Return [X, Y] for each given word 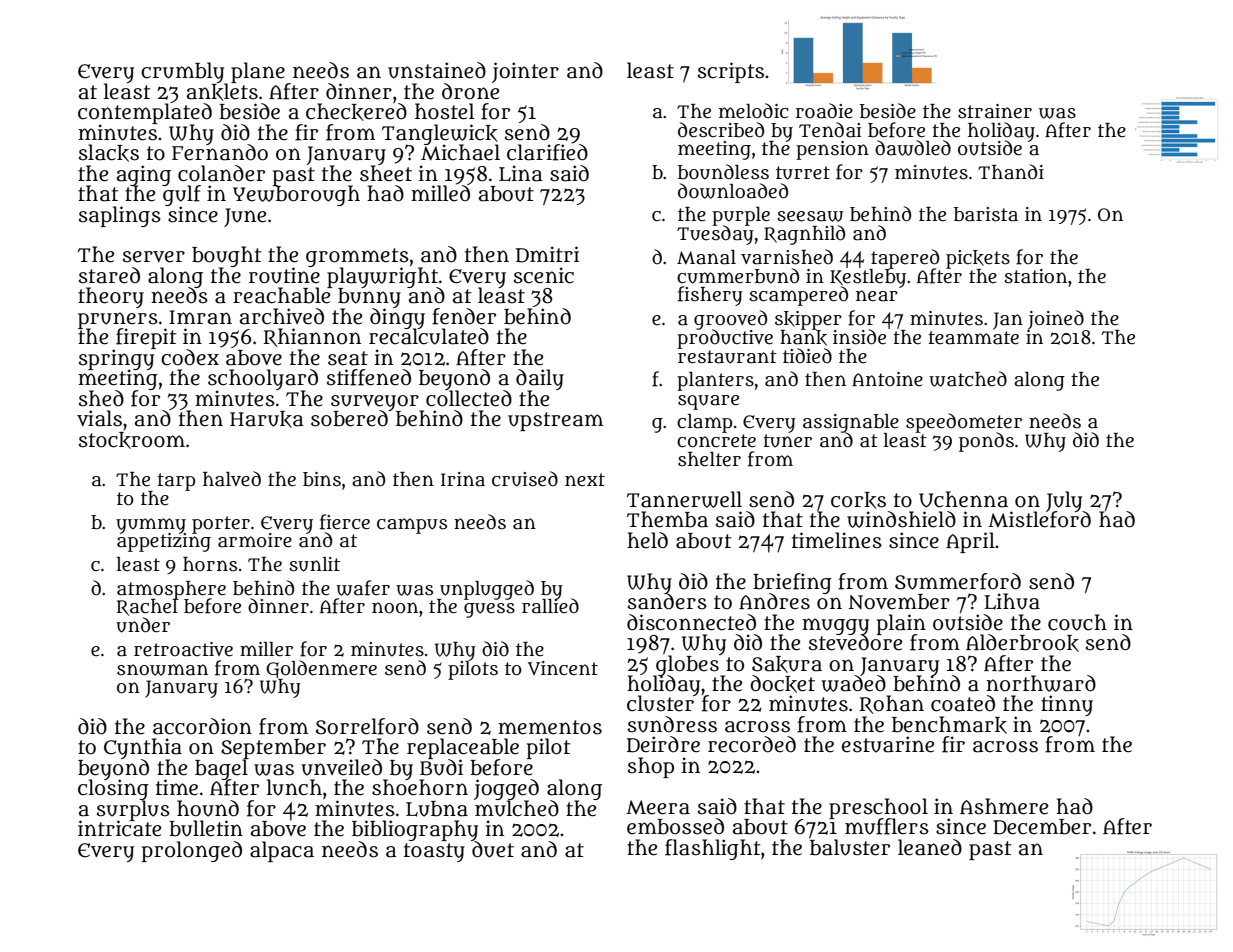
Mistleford [1039, 520]
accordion [202, 726]
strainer [995, 111]
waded [853, 683]
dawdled [913, 148]
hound [208, 808]
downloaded [733, 191]
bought [226, 257]
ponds [986, 442]
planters [715, 381]
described [721, 130]
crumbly [182, 72]
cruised [525, 479]
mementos [550, 727]
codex [190, 357]
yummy [151, 525]
